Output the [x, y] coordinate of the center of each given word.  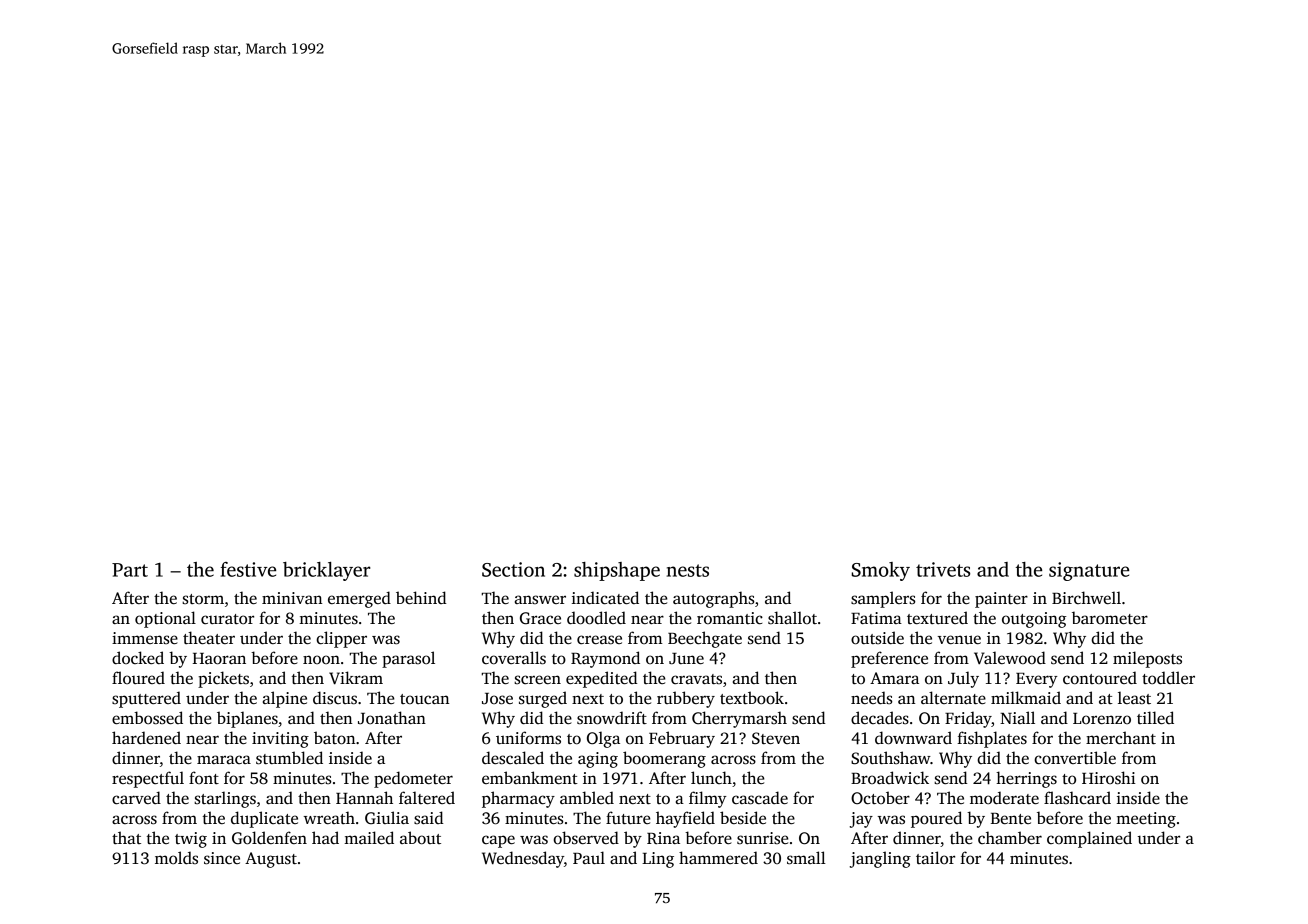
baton [334, 738]
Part [130, 570]
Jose [497, 699]
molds [176, 857]
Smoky [881, 571]
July [963, 679]
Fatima [876, 618]
